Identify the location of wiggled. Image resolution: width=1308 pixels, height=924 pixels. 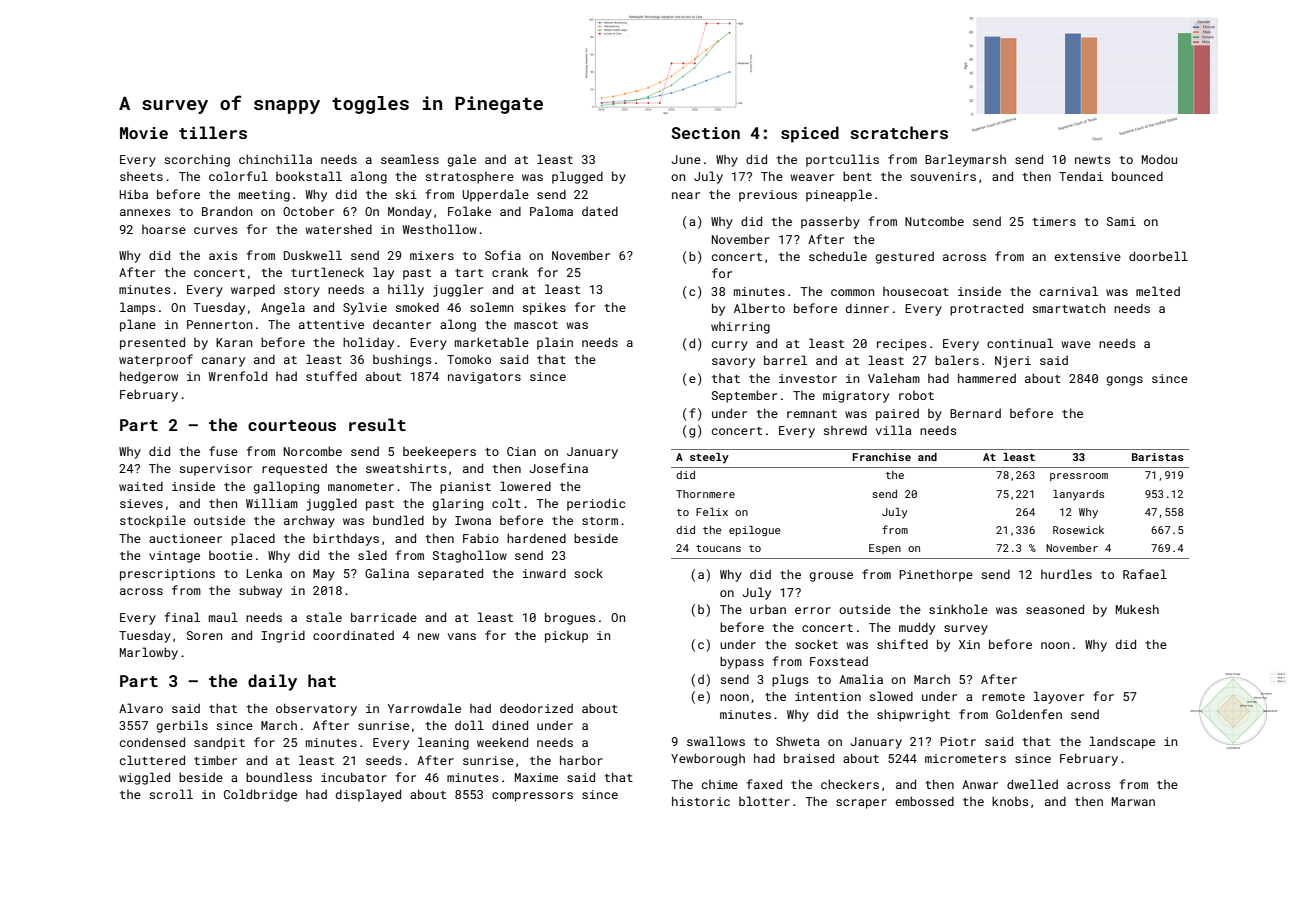
(144, 778).
